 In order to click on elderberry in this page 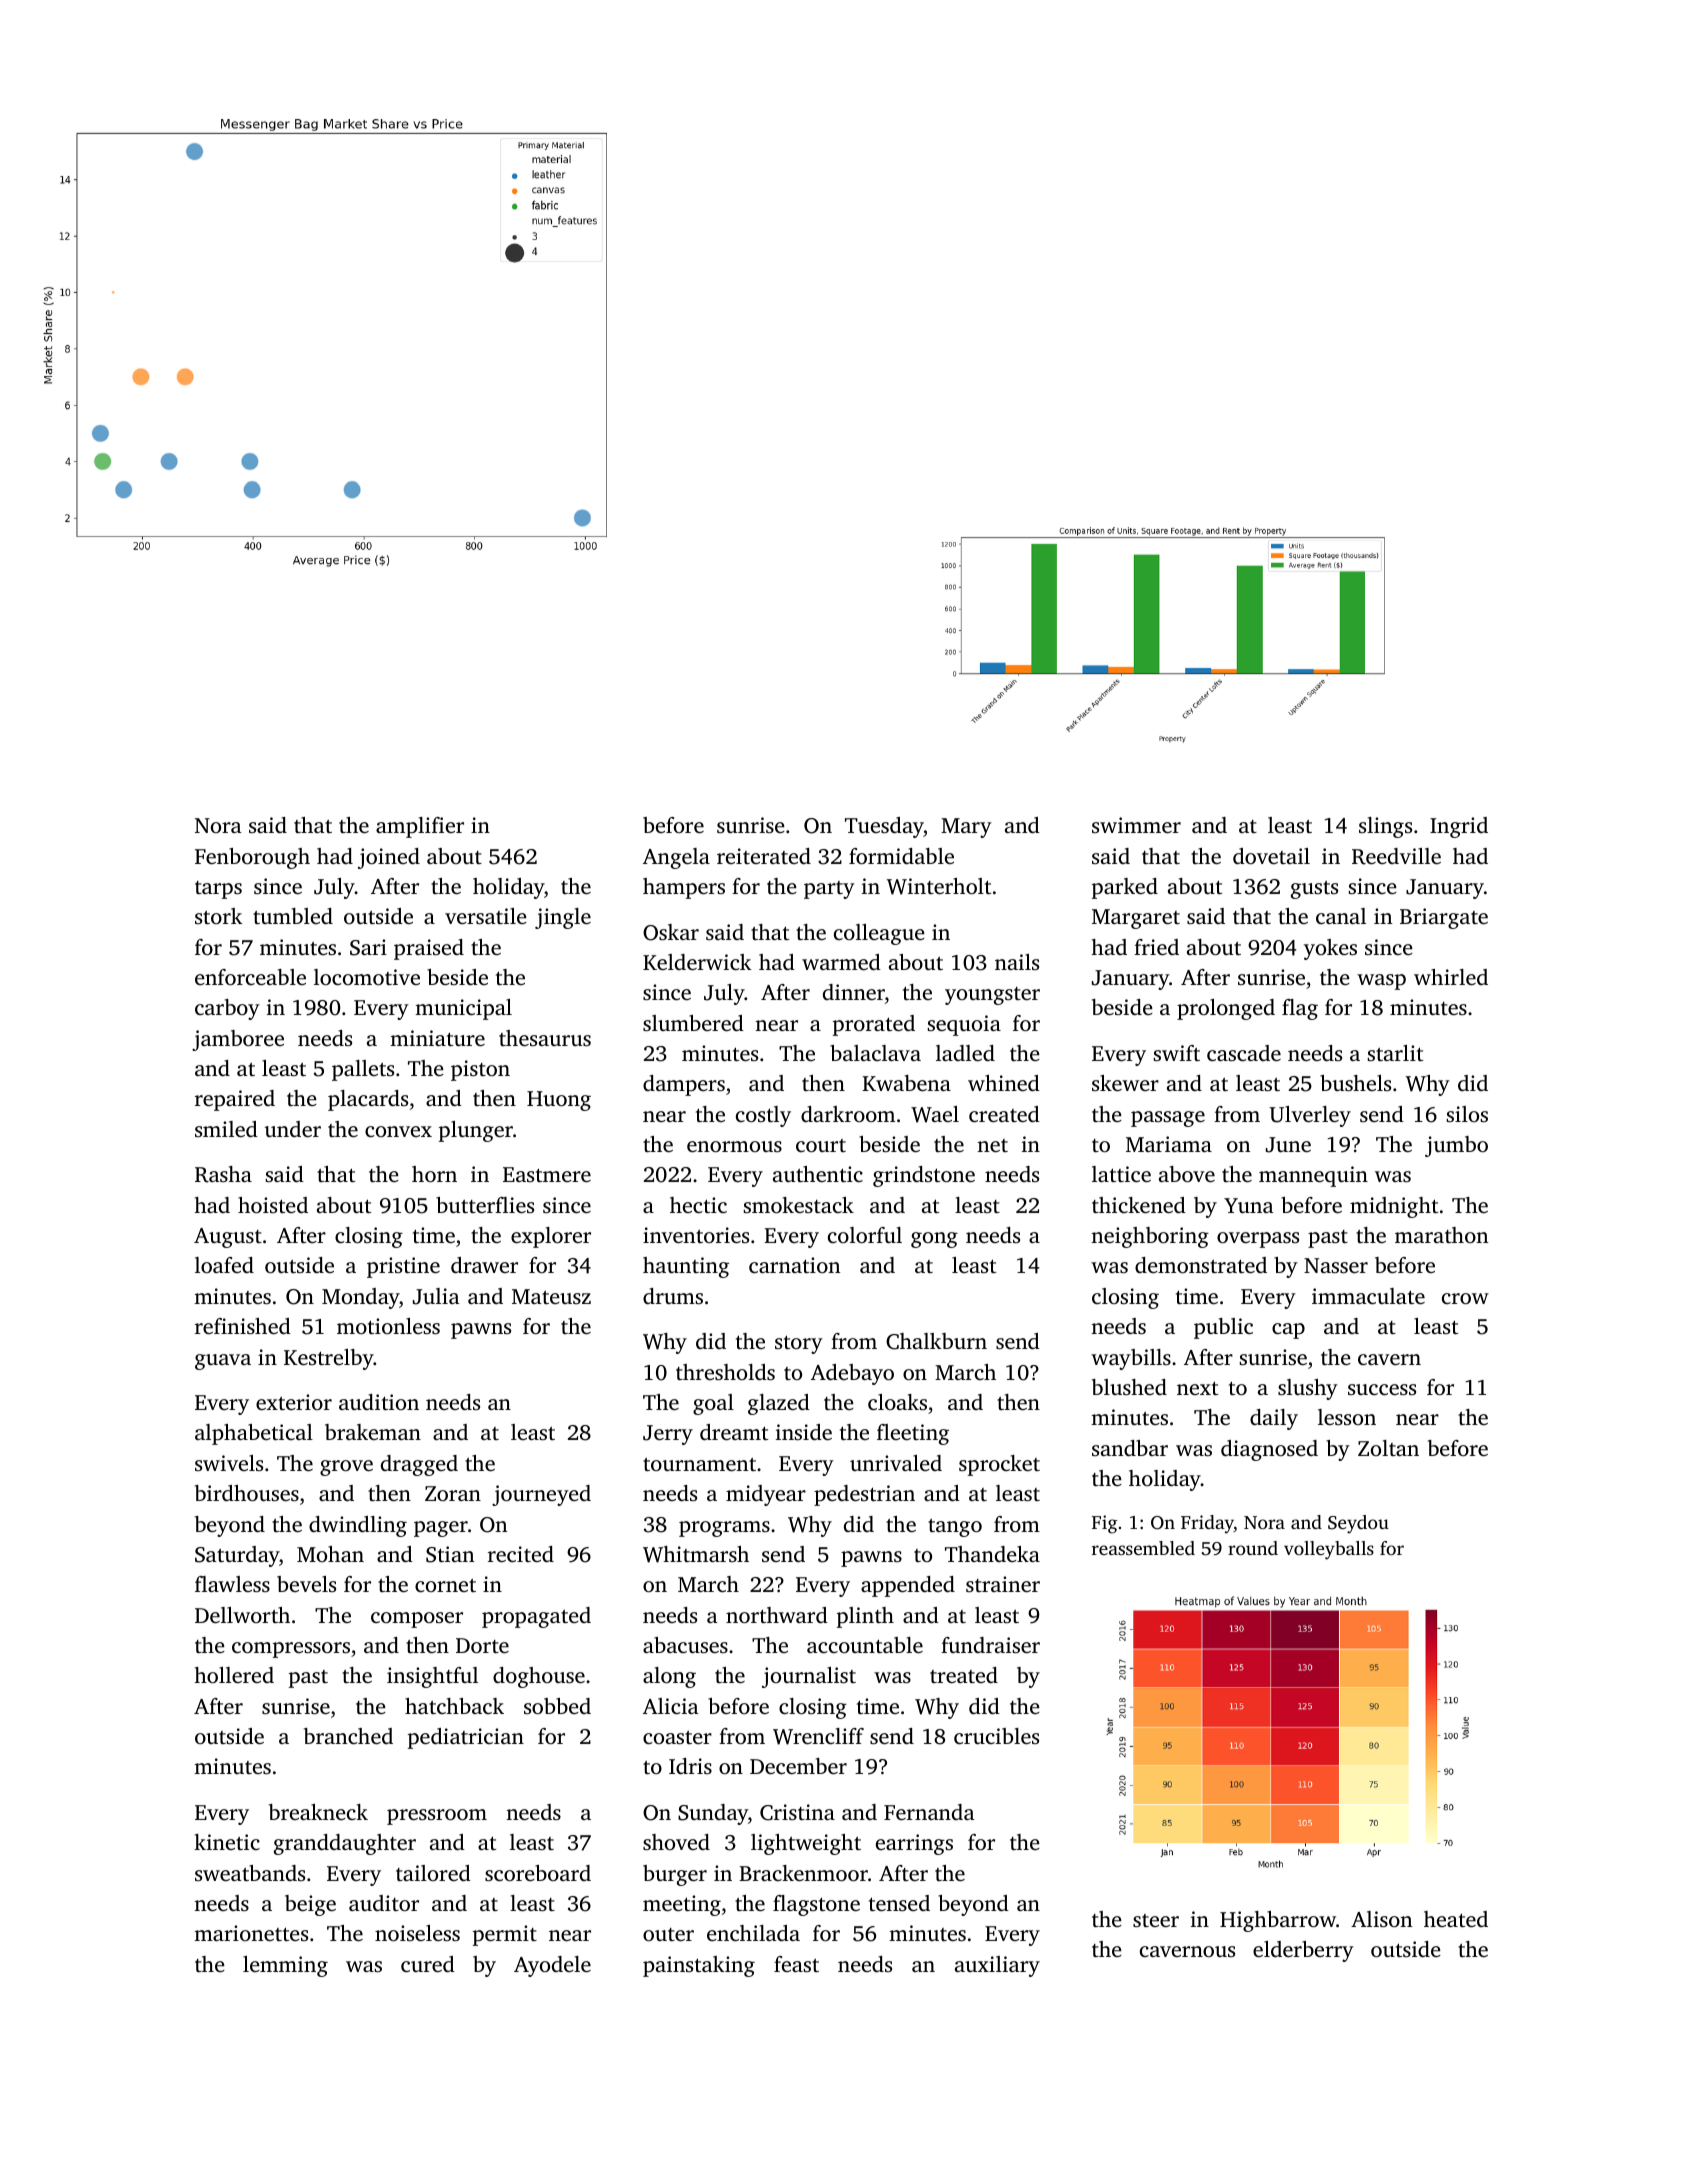, I will do `click(1303, 1951)`.
